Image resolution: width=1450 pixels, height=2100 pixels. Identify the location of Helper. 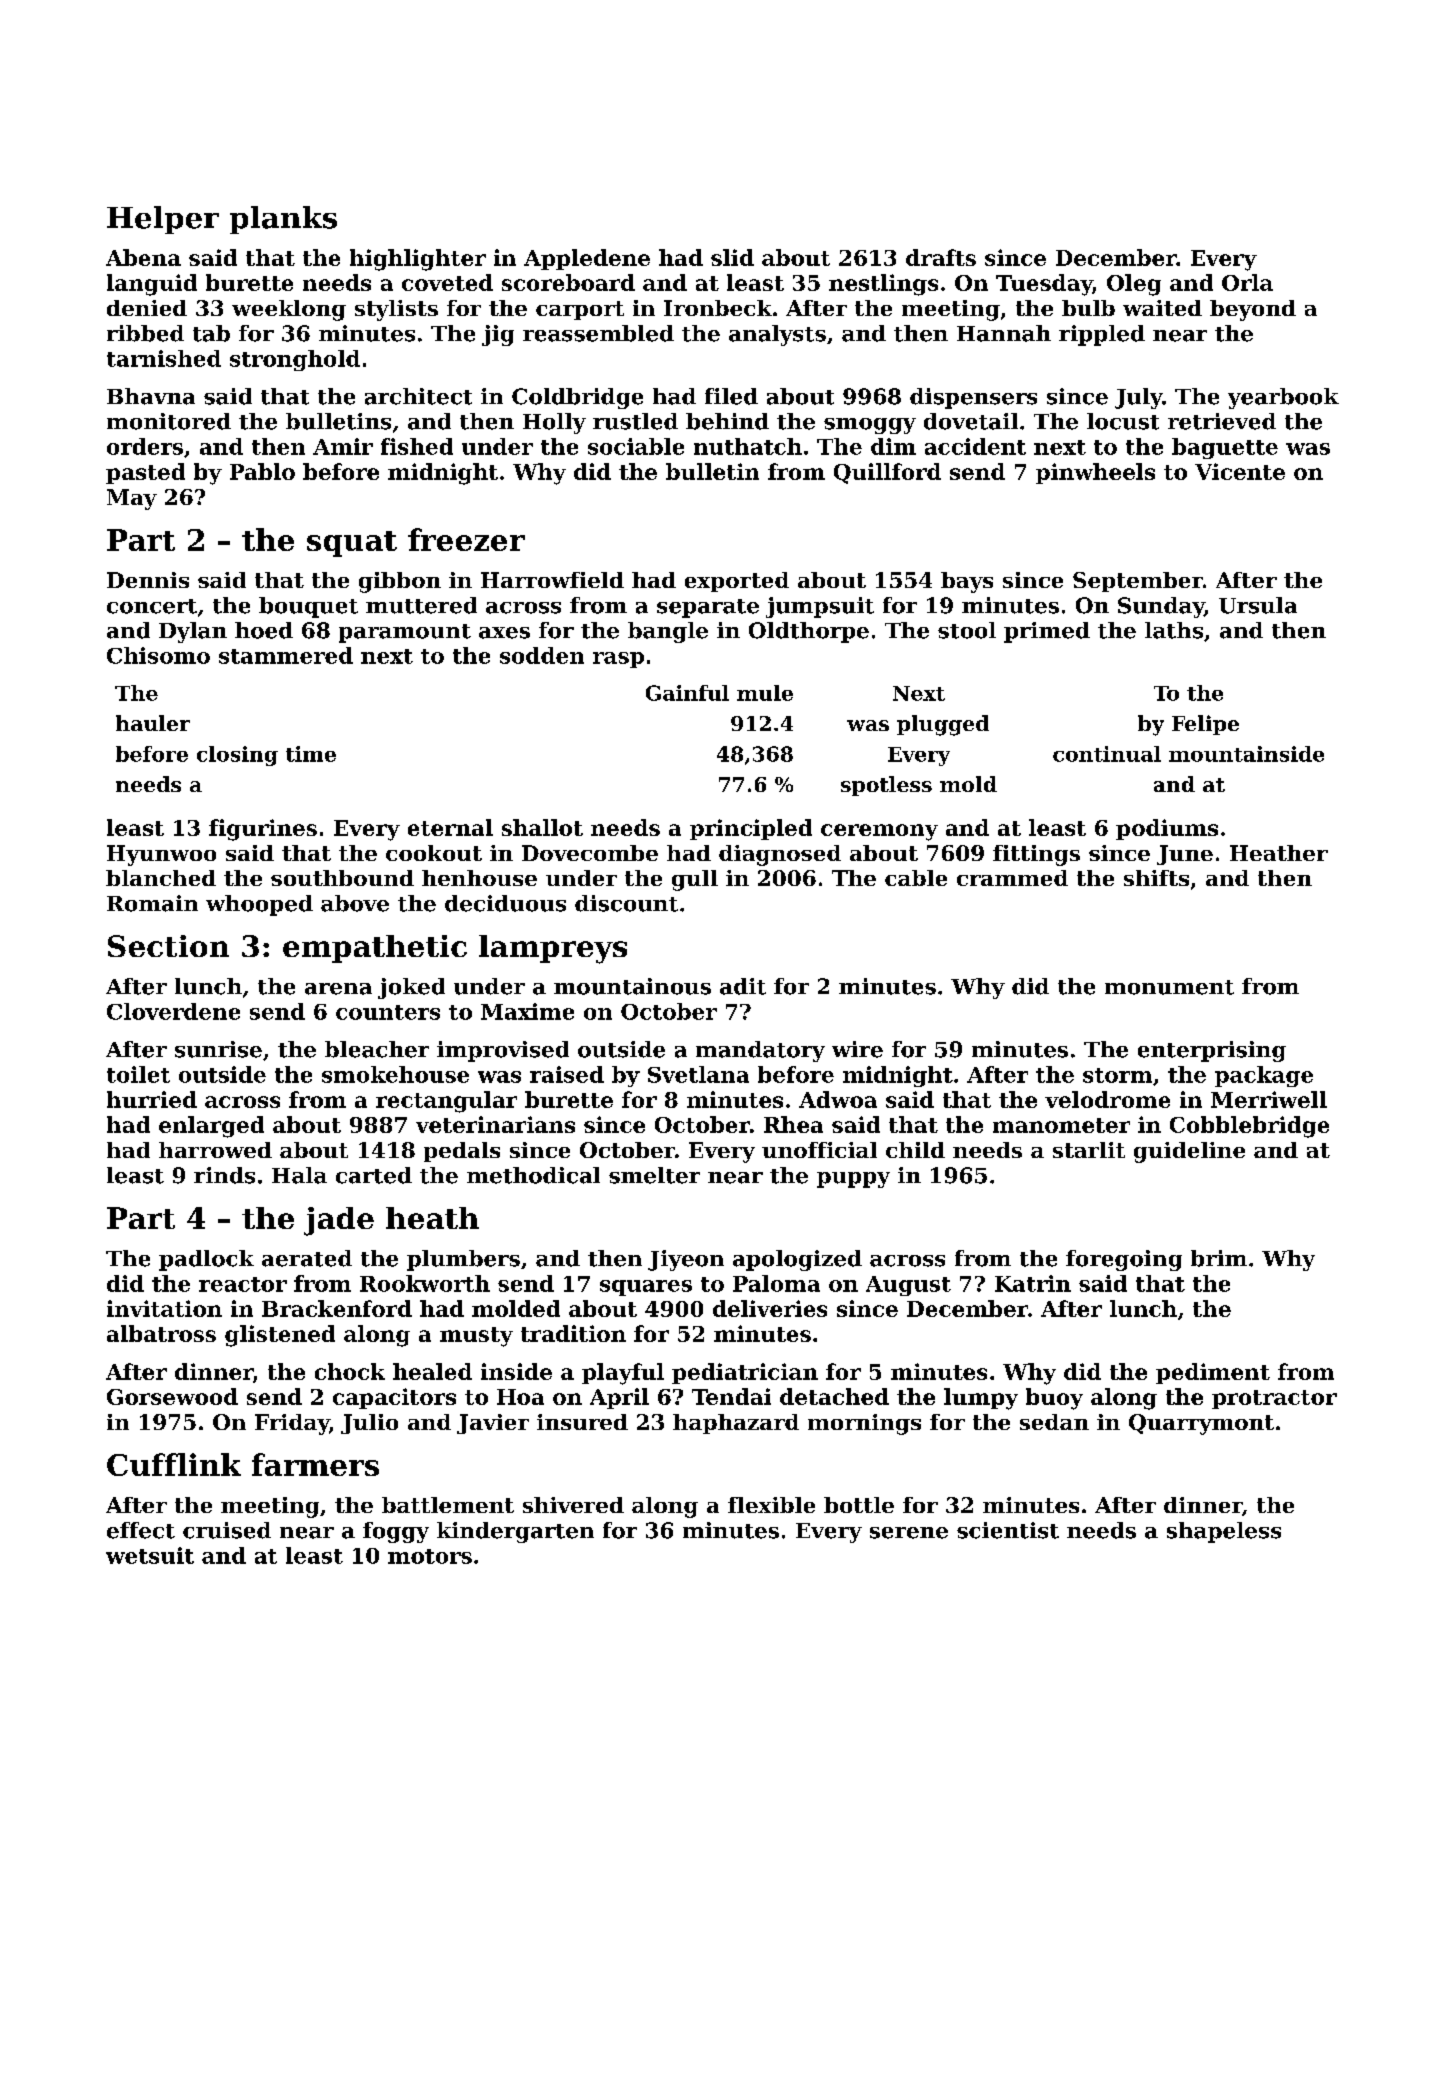
(163, 220).
